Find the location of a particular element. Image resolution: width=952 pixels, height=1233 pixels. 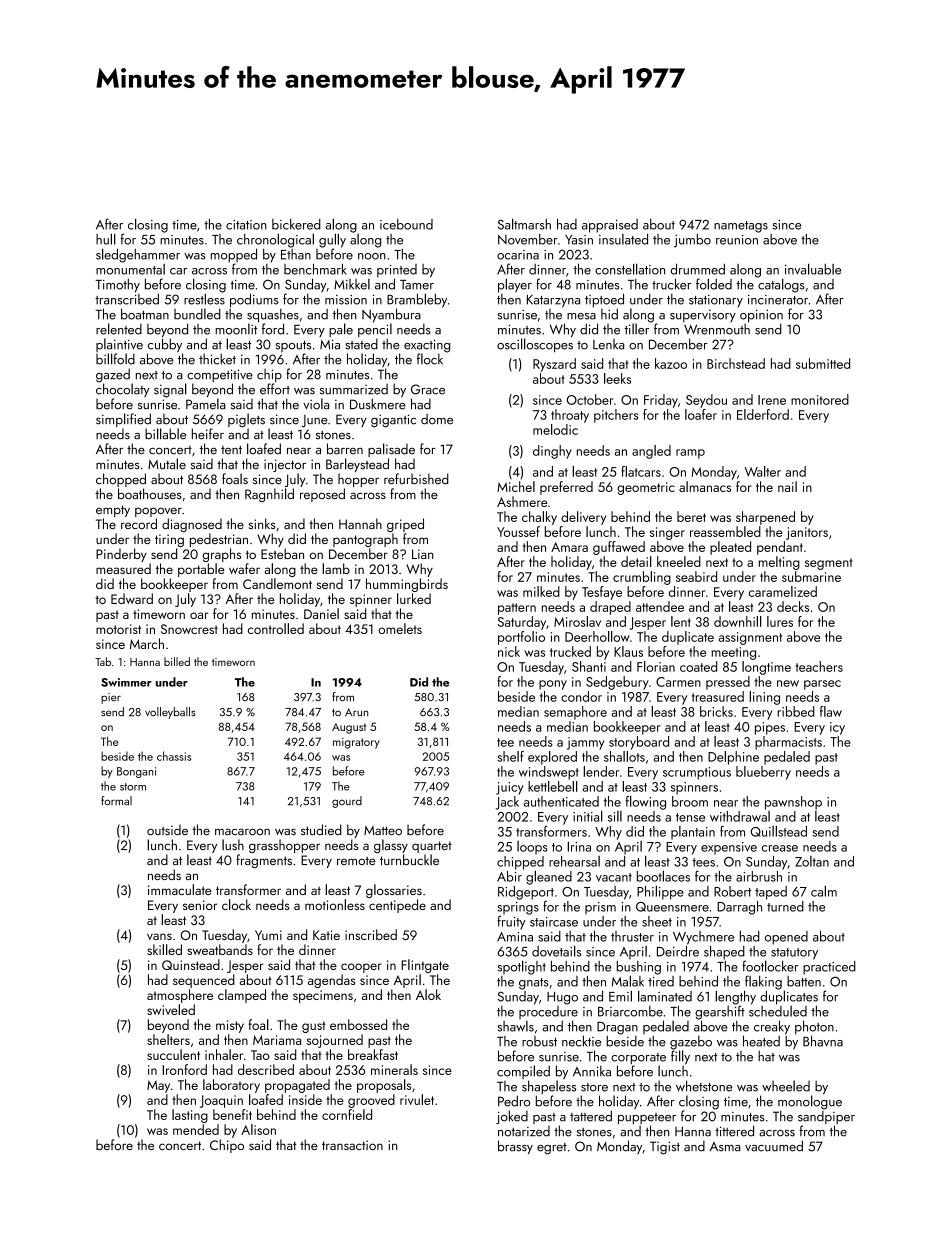

egret is located at coordinates (552, 1149).
